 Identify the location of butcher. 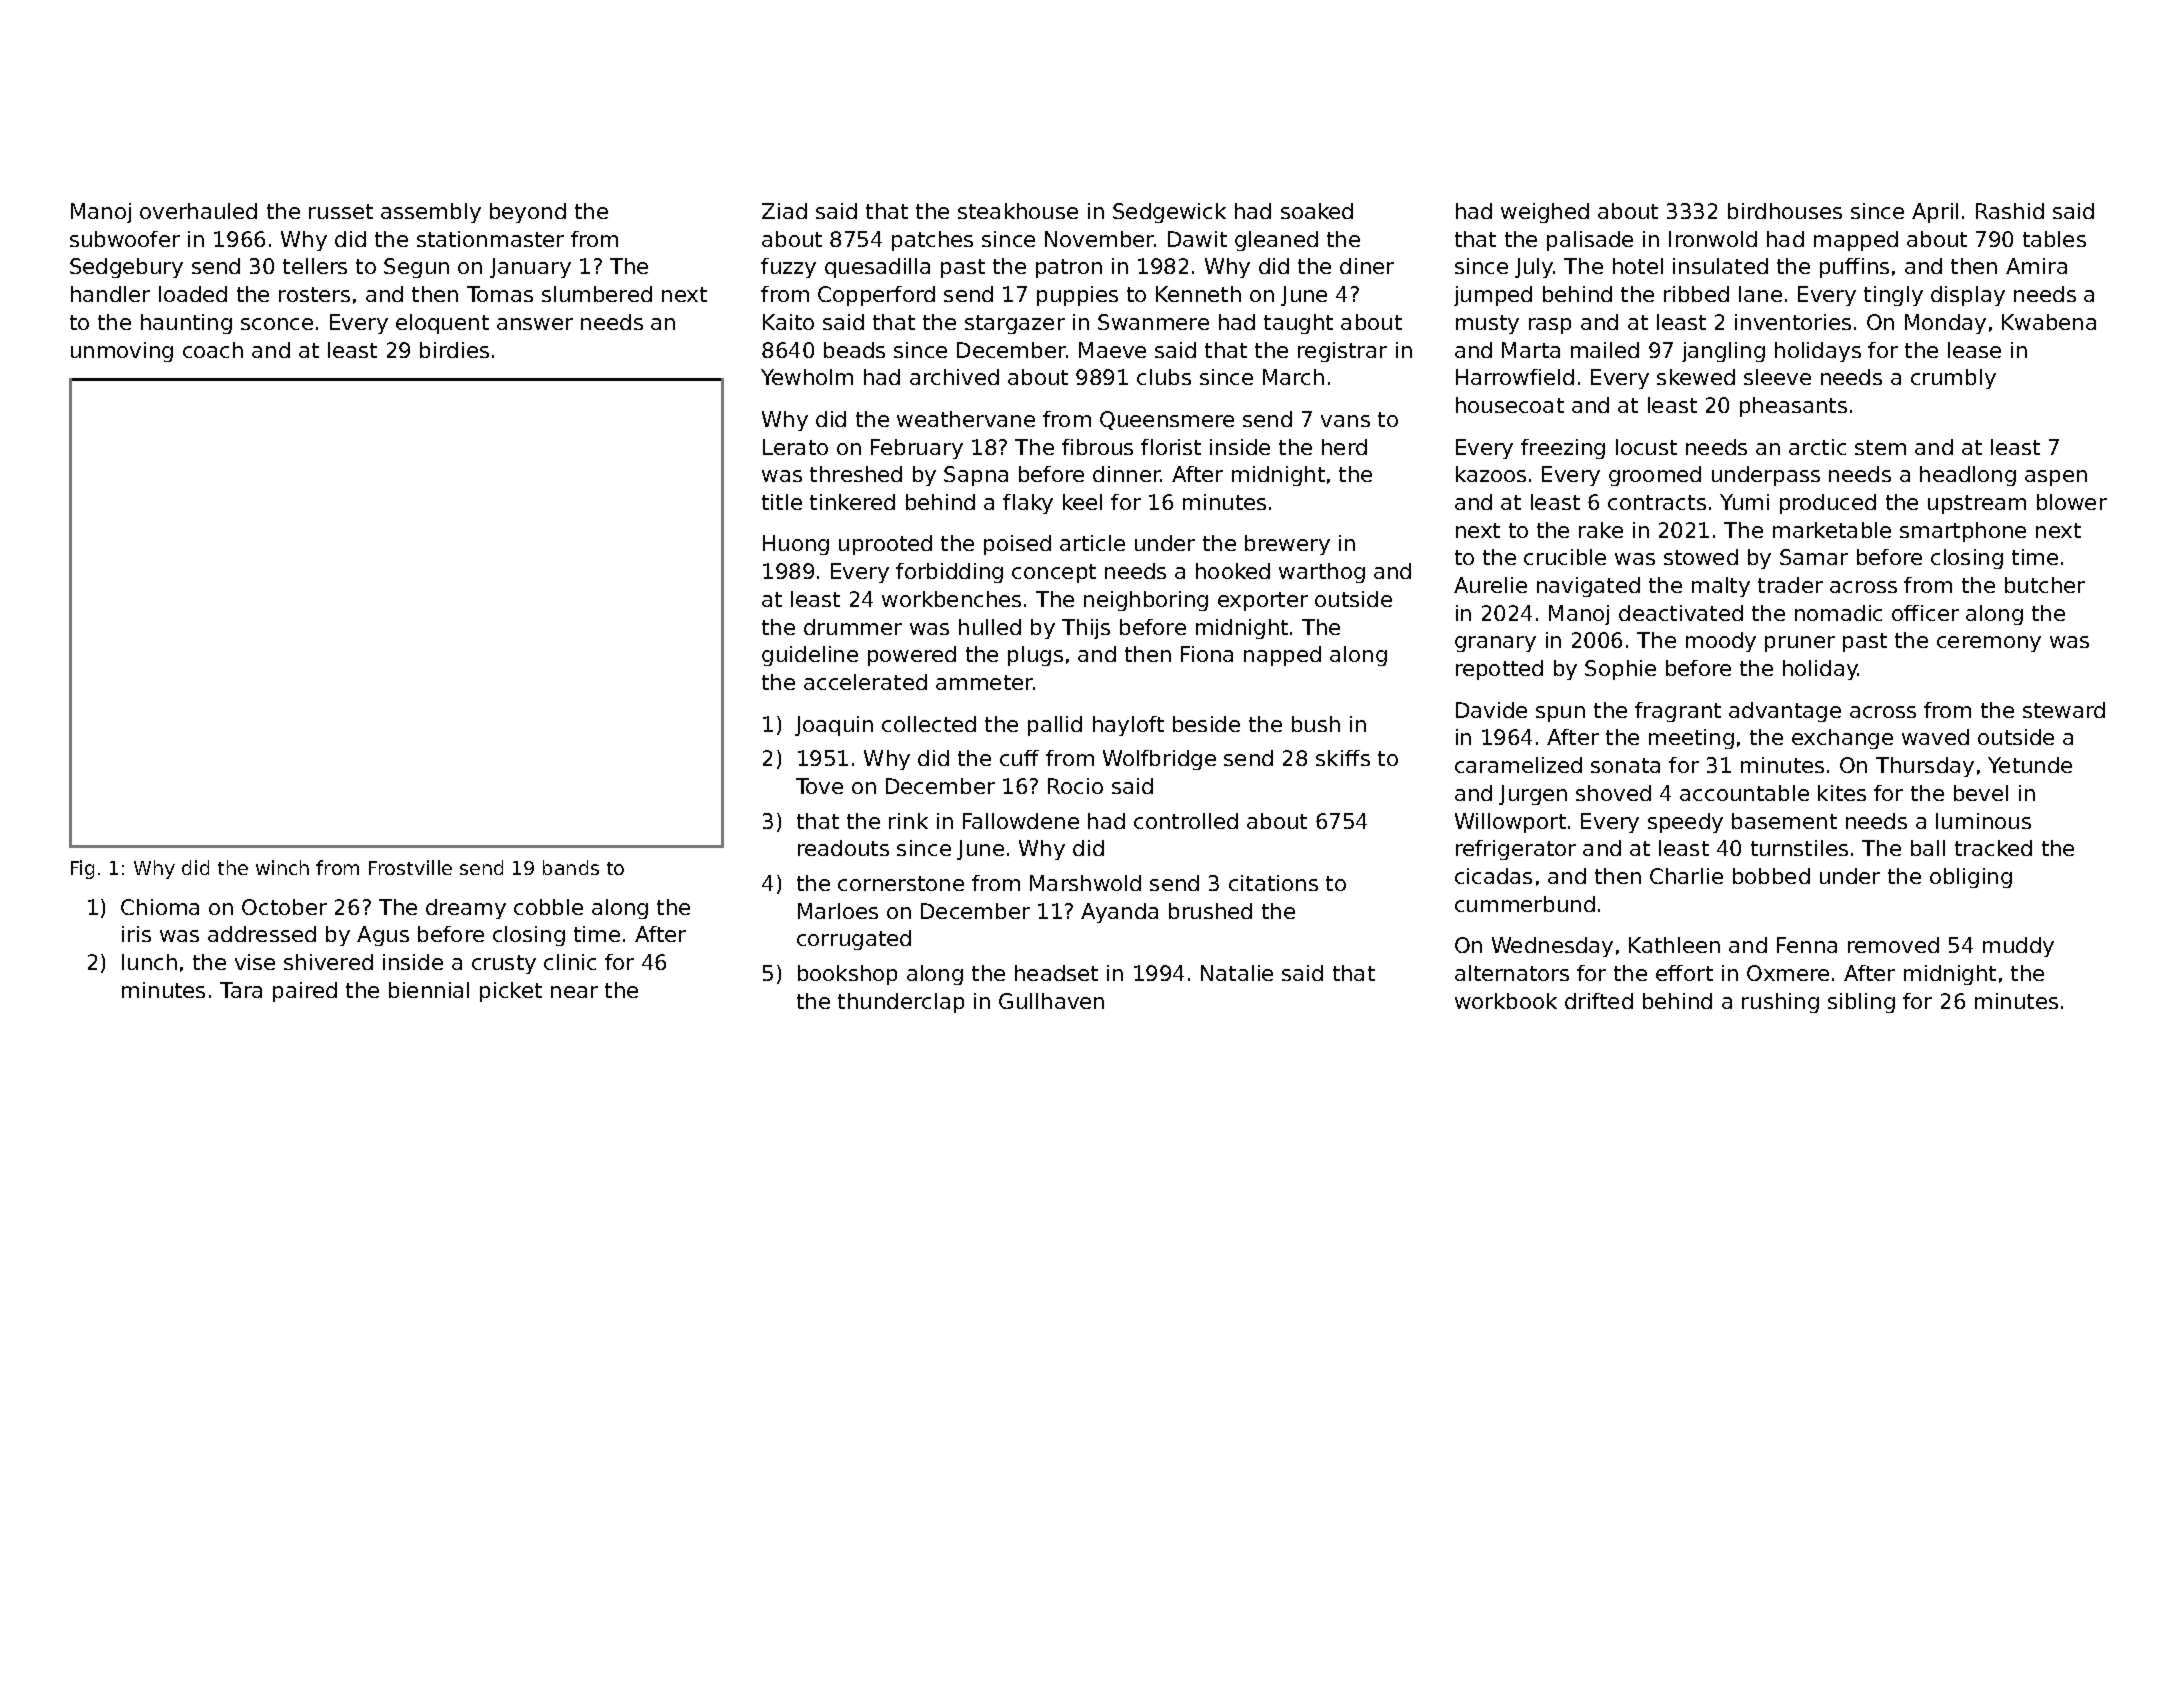
(2045, 585).
